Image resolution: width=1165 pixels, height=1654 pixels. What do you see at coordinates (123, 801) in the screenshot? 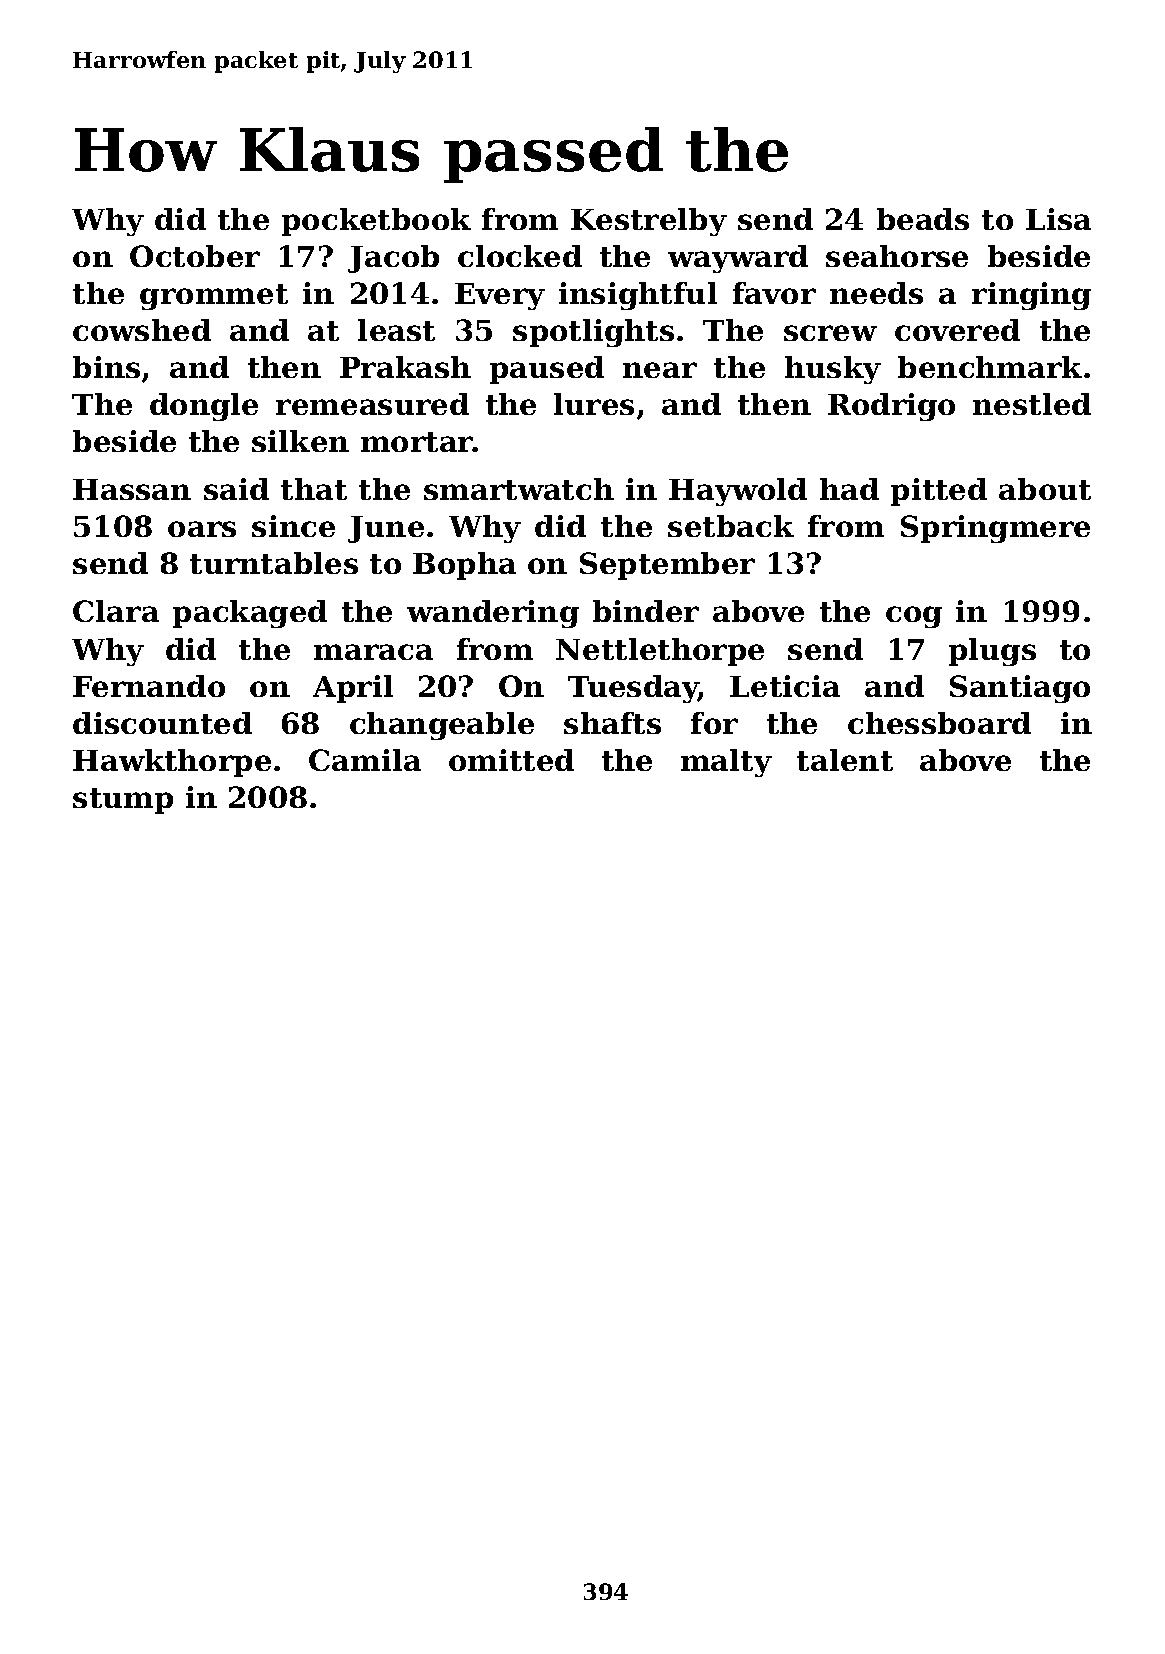
I see `stump` at bounding box center [123, 801].
